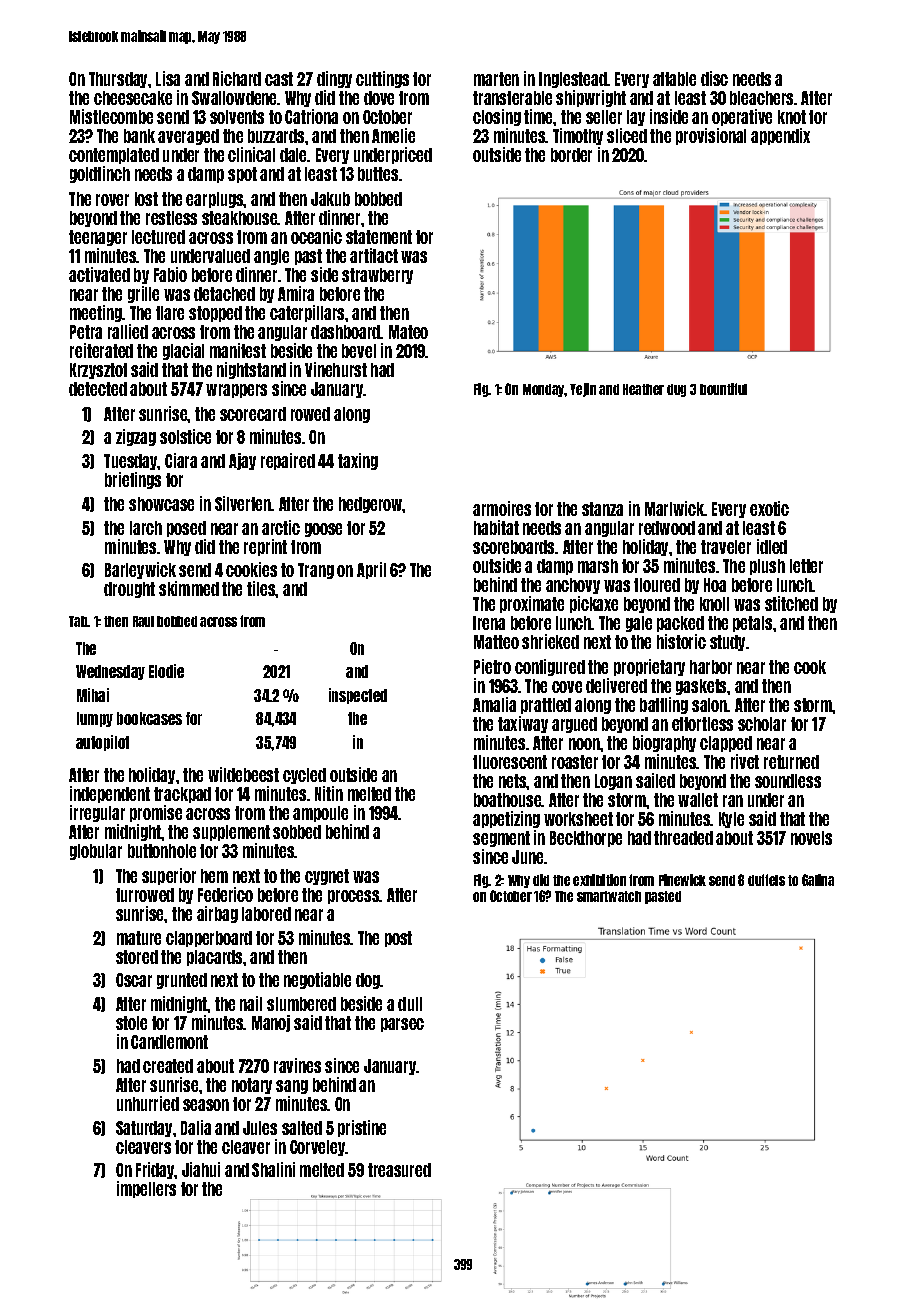  I want to click on unhurried, so click(148, 1103).
